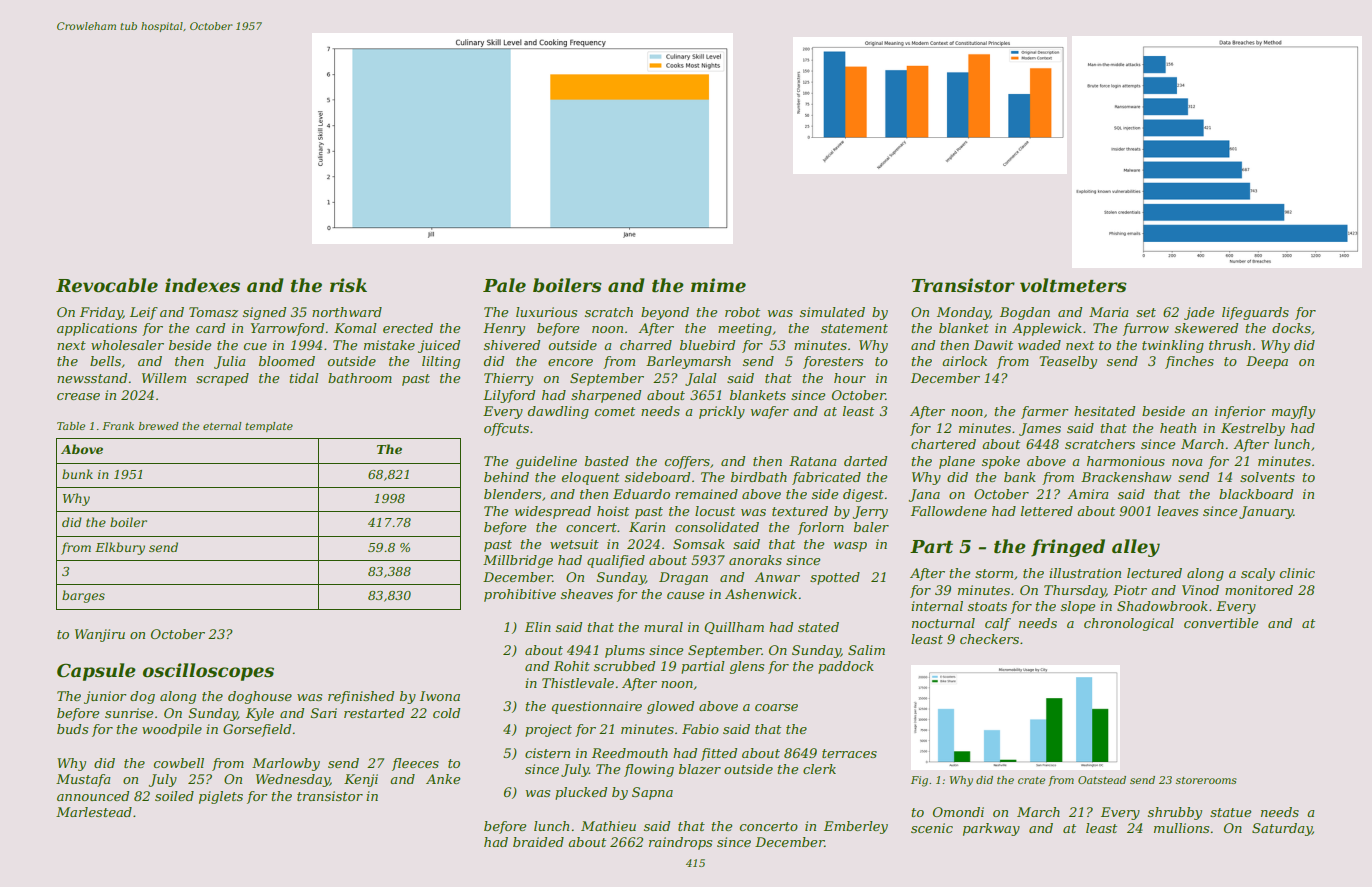 The height and width of the image is (887, 1372). I want to click on blazer, so click(700, 769).
